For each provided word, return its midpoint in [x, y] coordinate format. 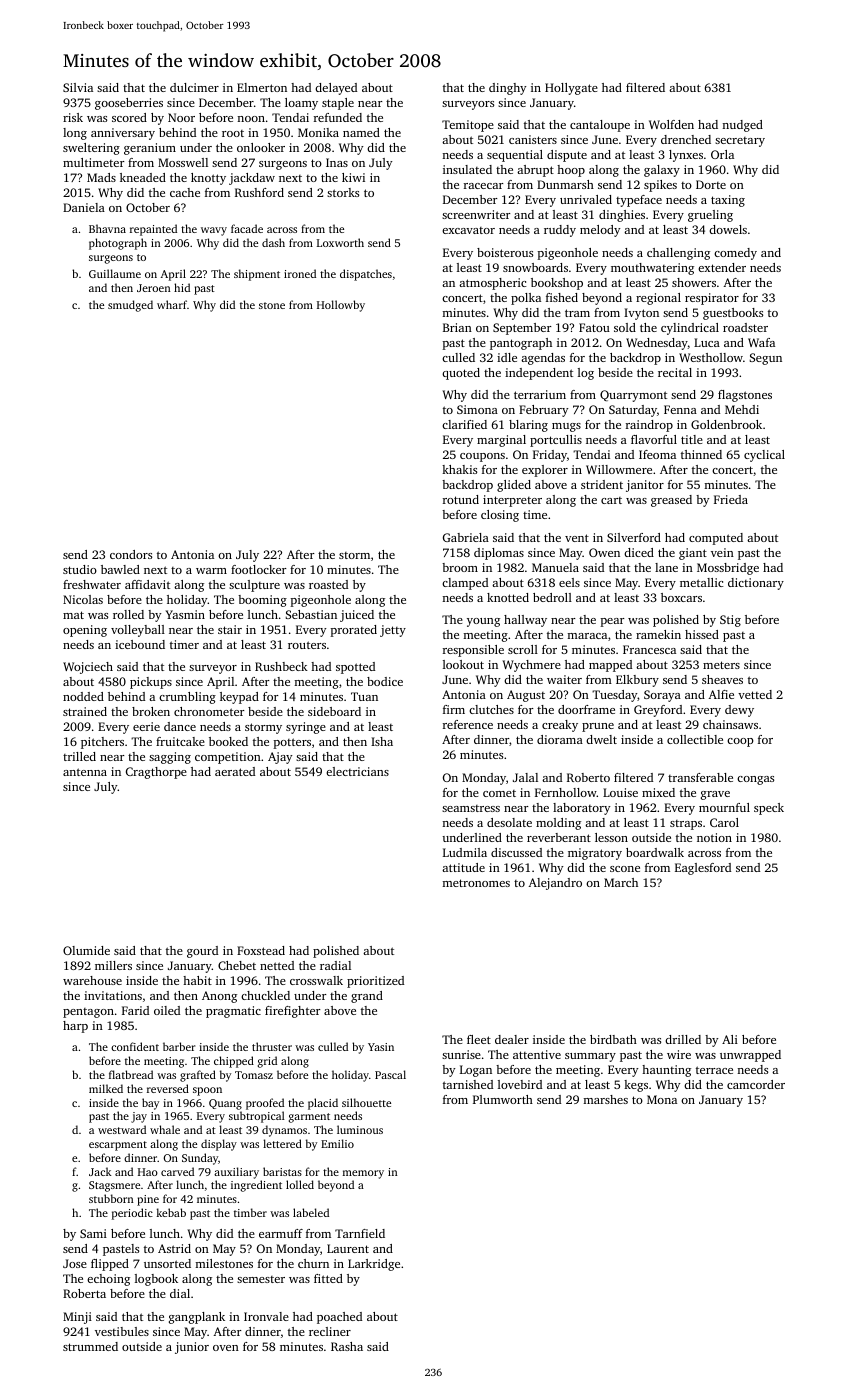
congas [755, 780]
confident [135, 1046]
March [621, 882]
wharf [172, 304]
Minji [77, 1318]
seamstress [471, 808]
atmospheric [493, 284]
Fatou [594, 327]
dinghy [507, 89]
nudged [742, 126]
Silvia [78, 87]
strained [85, 711]
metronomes [476, 883]
